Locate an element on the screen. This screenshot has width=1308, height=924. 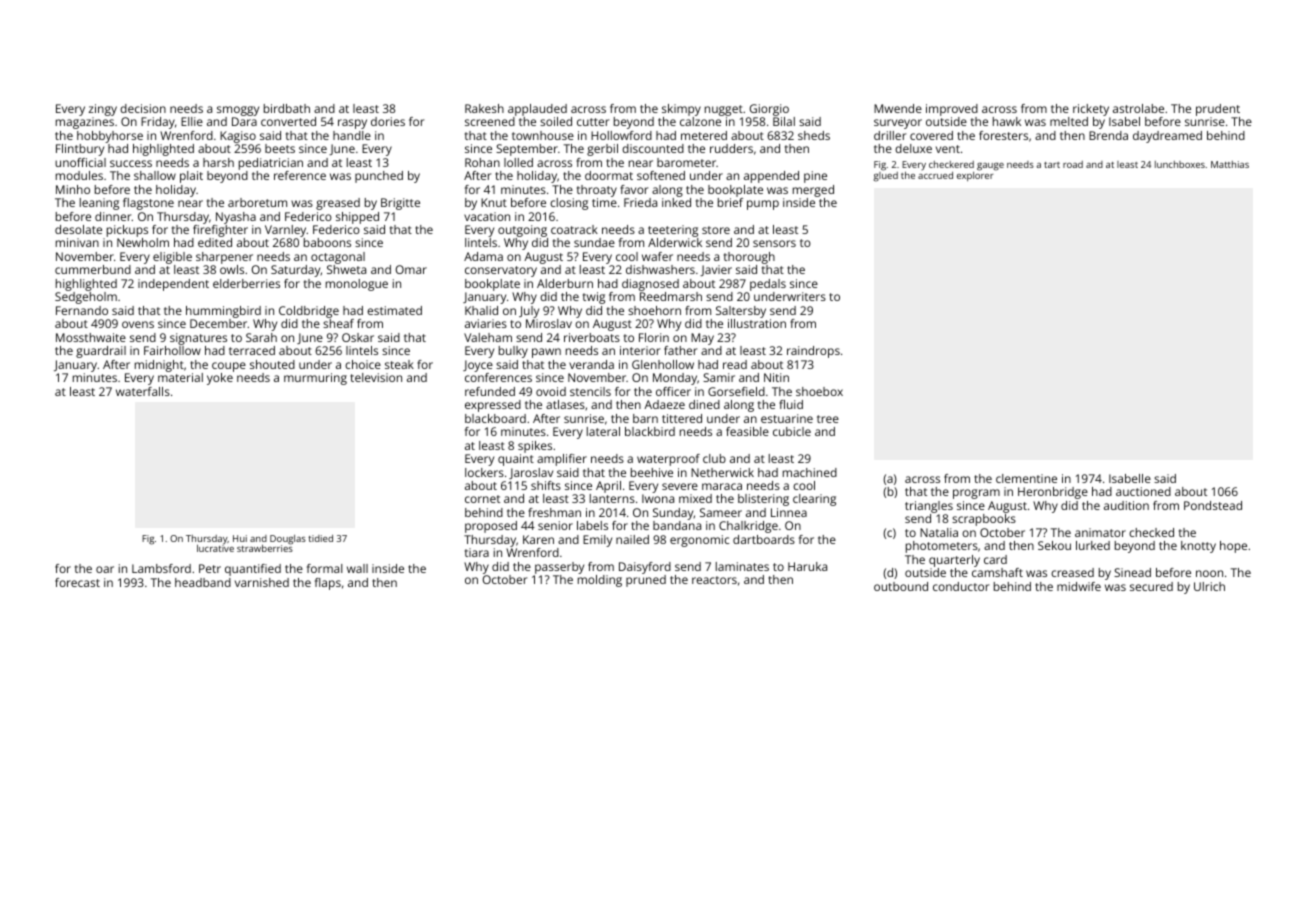
program is located at coordinates (976, 494).
